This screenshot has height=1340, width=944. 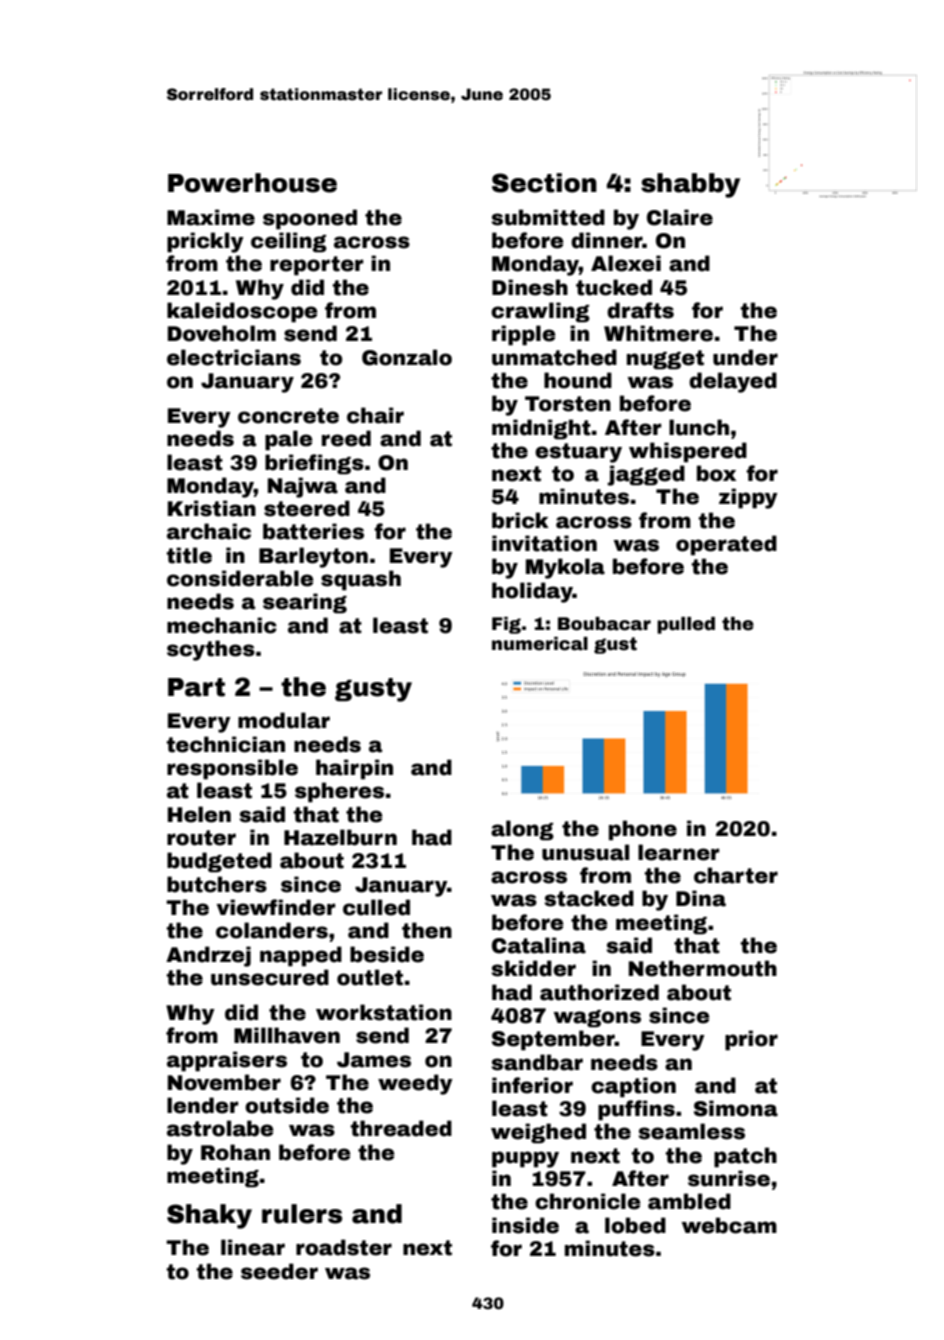 I want to click on hairpin, so click(x=354, y=769).
